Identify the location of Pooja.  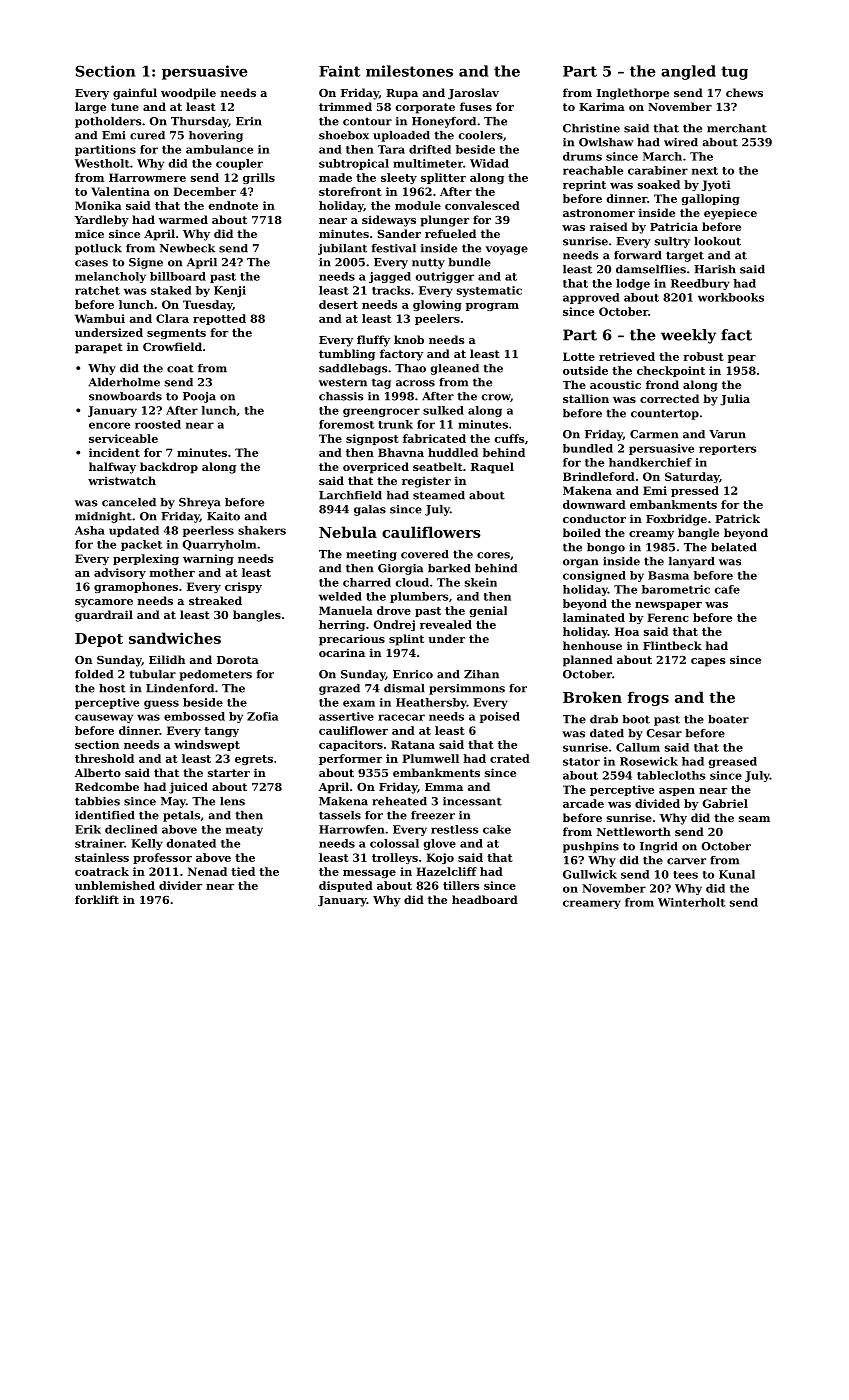
(199, 397).
